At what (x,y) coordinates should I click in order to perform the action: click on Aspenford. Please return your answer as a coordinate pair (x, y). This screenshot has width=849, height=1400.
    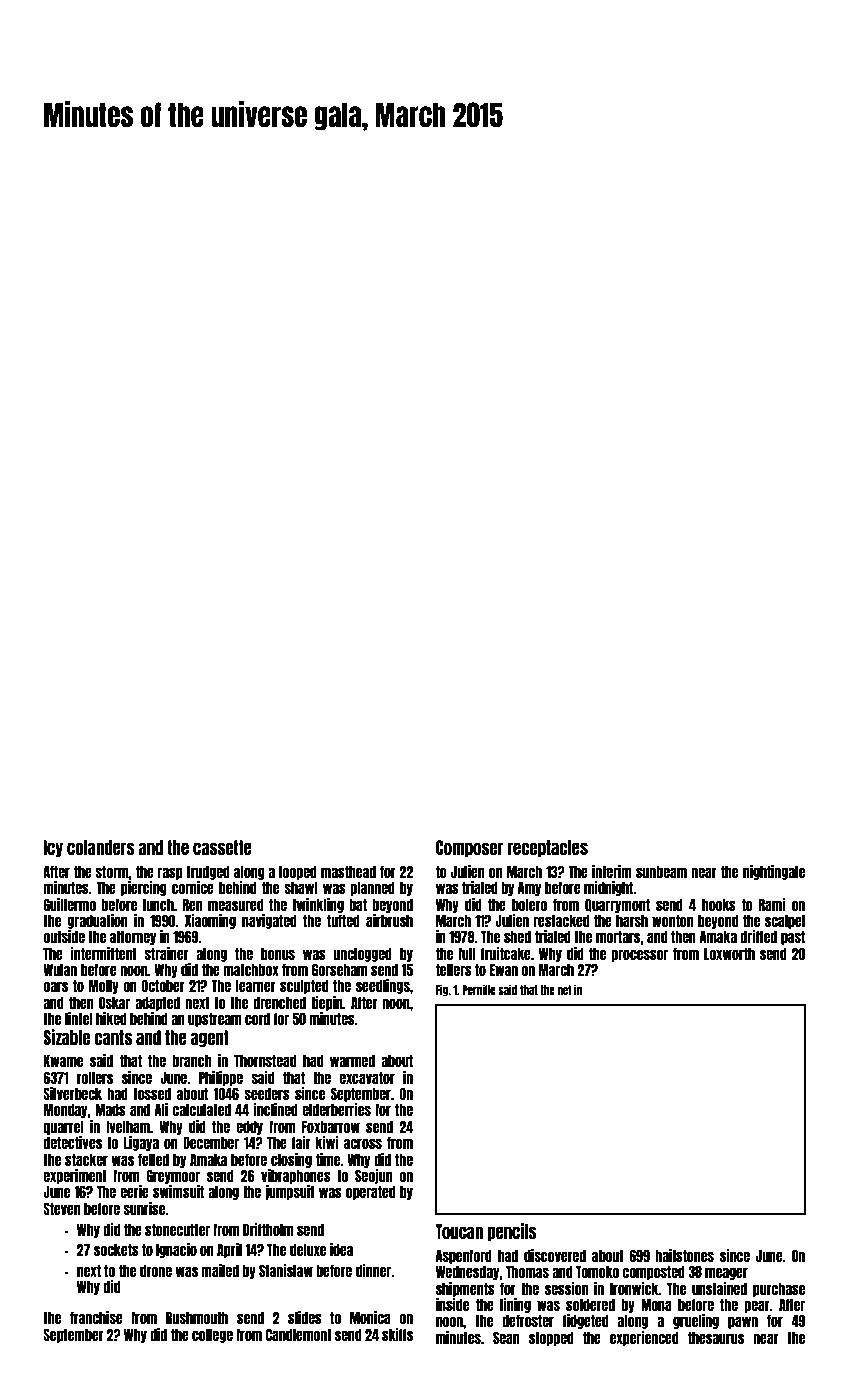
    Looking at the image, I should click on (464, 1257).
